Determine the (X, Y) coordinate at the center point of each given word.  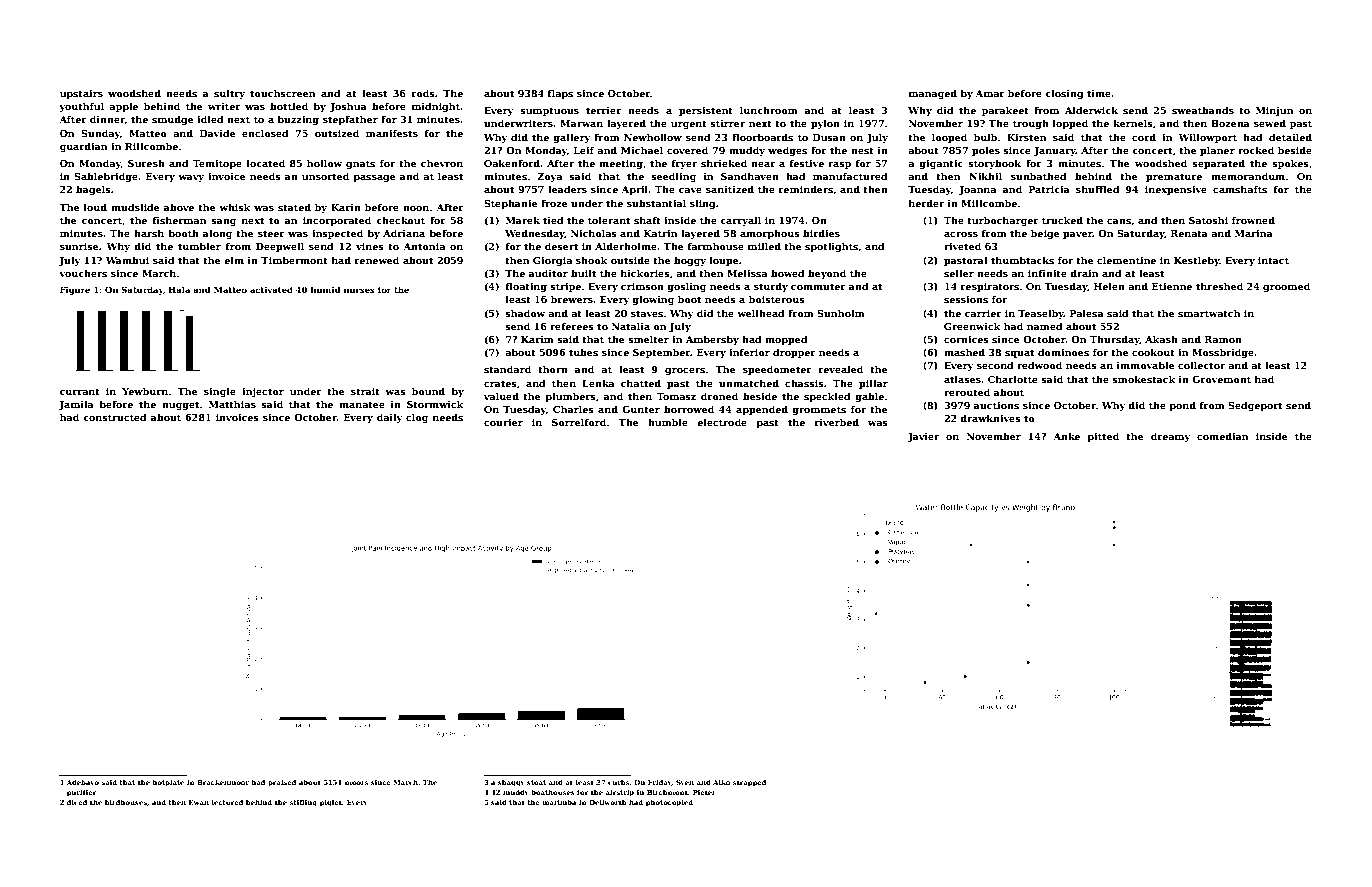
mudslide (135, 207)
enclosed (265, 133)
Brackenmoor (223, 782)
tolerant (609, 220)
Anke (1066, 436)
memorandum (1248, 176)
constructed (115, 417)
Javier (923, 437)
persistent (706, 111)
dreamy (1171, 437)
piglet (331, 803)
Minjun (1275, 111)
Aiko (721, 782)
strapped (749, 783)
